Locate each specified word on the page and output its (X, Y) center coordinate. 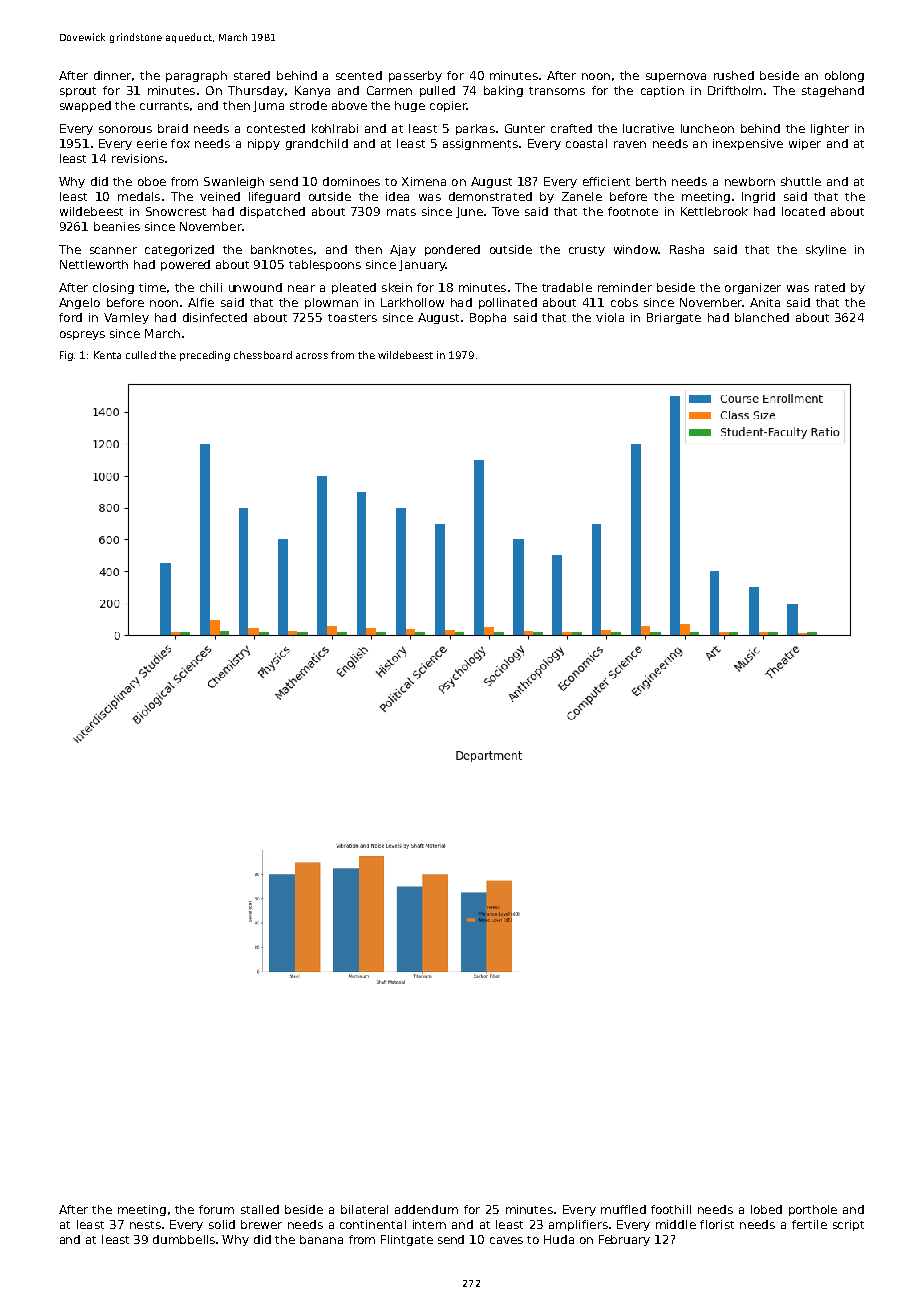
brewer (261, 1224)
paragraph (196, 76)
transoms (557, 91)
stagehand (833, 91)
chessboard (263, 355)
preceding (205, 356)
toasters (352, 318)
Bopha (488, 318)
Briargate (674, 318)
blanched (762, 317)
